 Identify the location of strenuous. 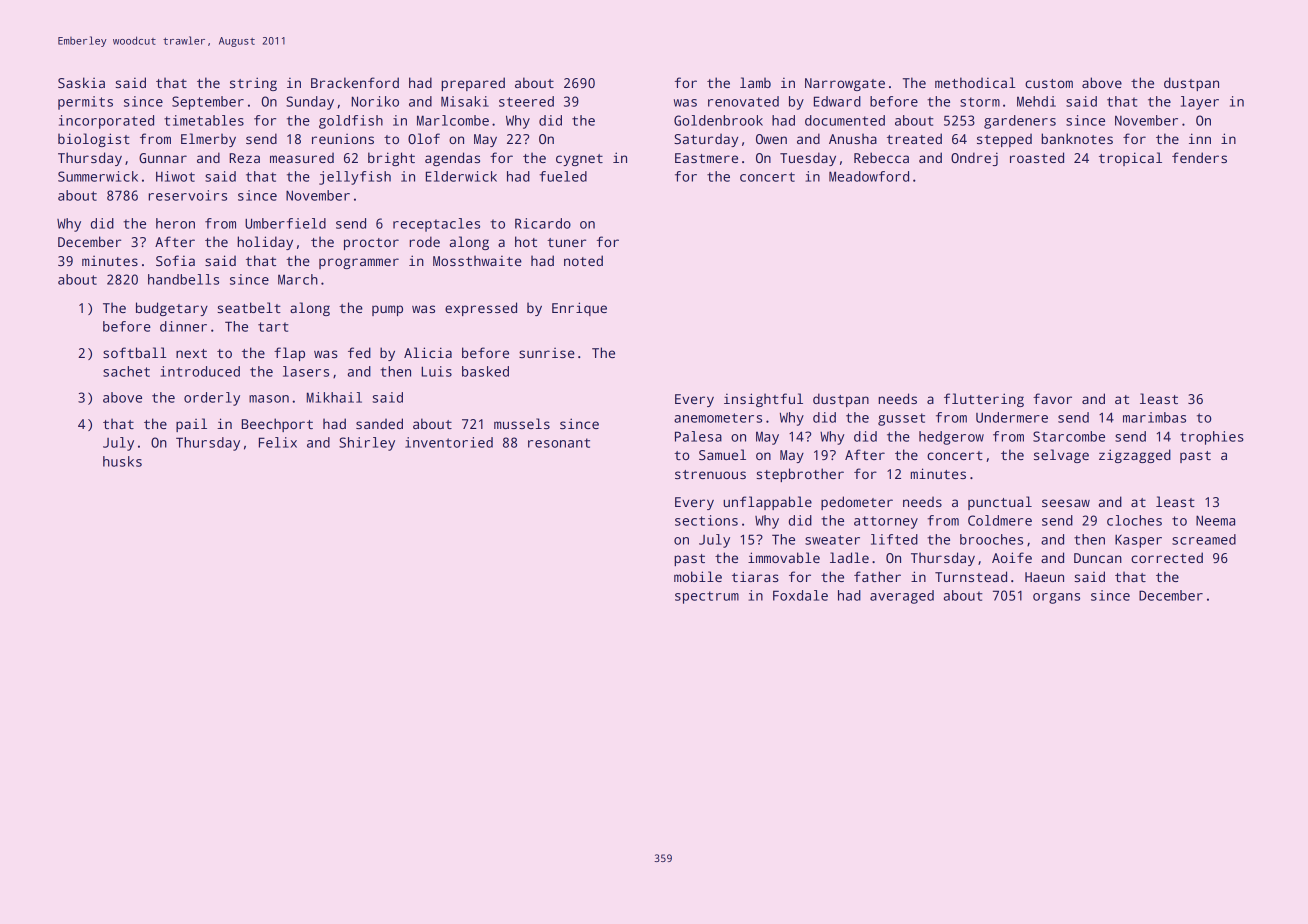
(710, 474).
